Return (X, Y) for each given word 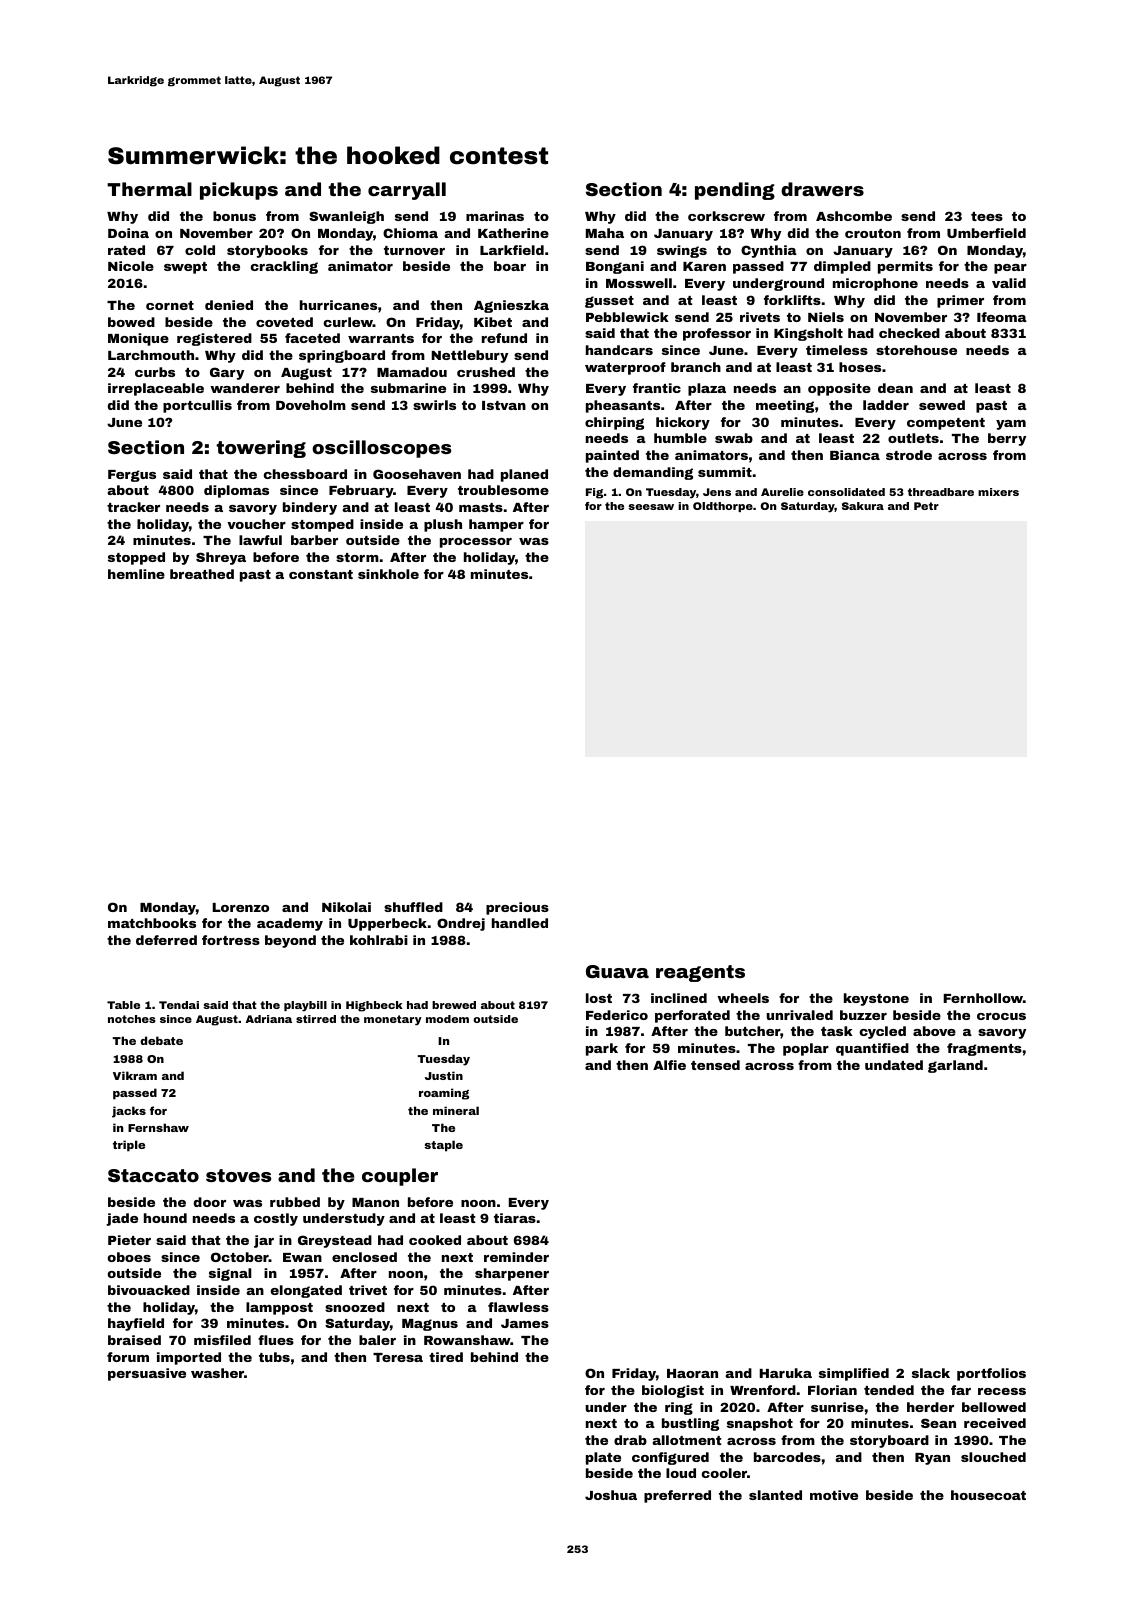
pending (735, 191)
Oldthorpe (723, 507)
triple (129, 1146)
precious (517, 908)
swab (734, 438)
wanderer (245, 388)
